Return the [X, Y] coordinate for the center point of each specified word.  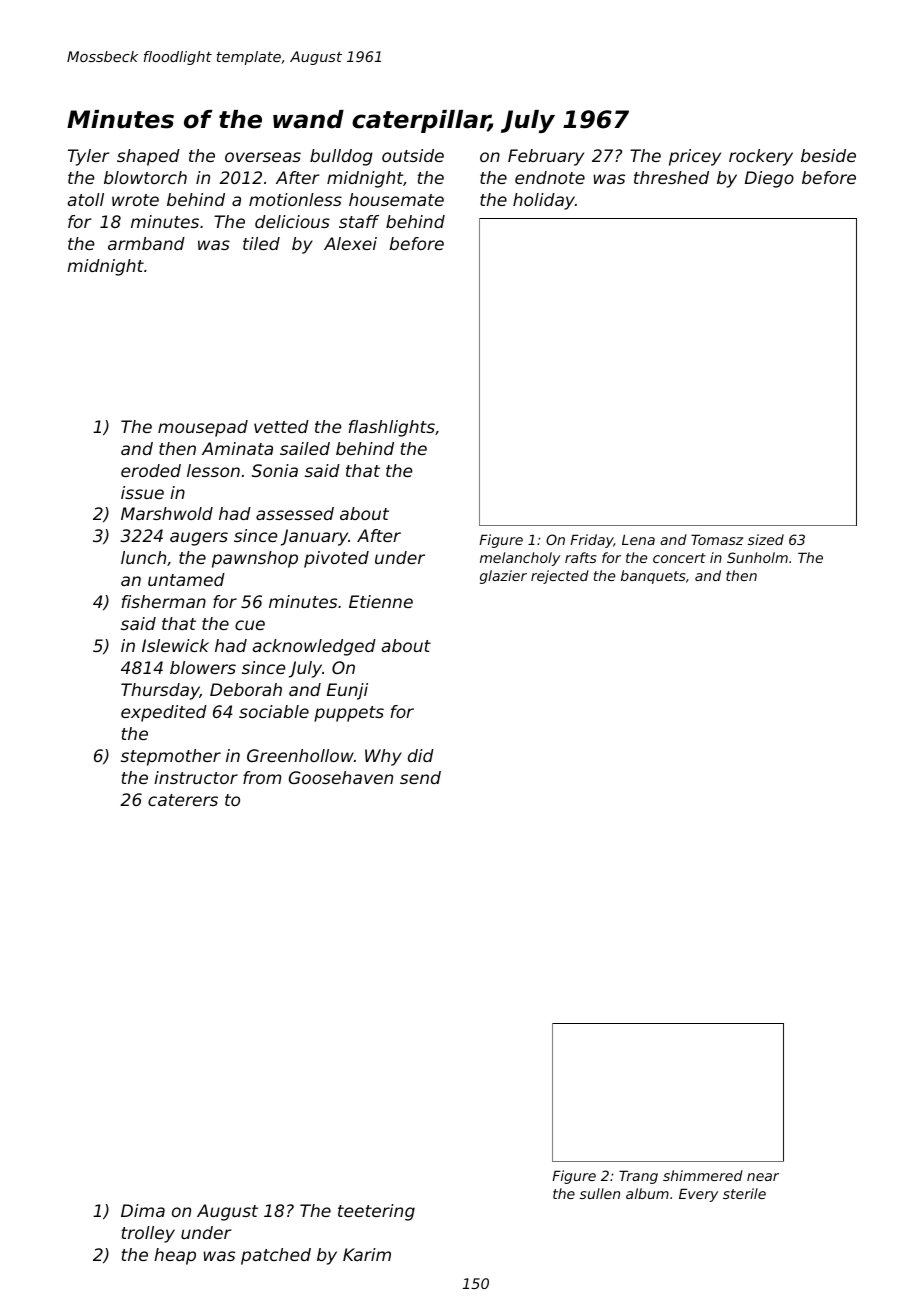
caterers [183, 800]
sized [766, 539]
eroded [151, 470]
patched [276, 1256]
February [546, 157]
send [420, 777]
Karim [367, 1254]
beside [828, 155]
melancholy [520, 559]
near [763, 1177]
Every [698, 1195]
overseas [263, 157]
